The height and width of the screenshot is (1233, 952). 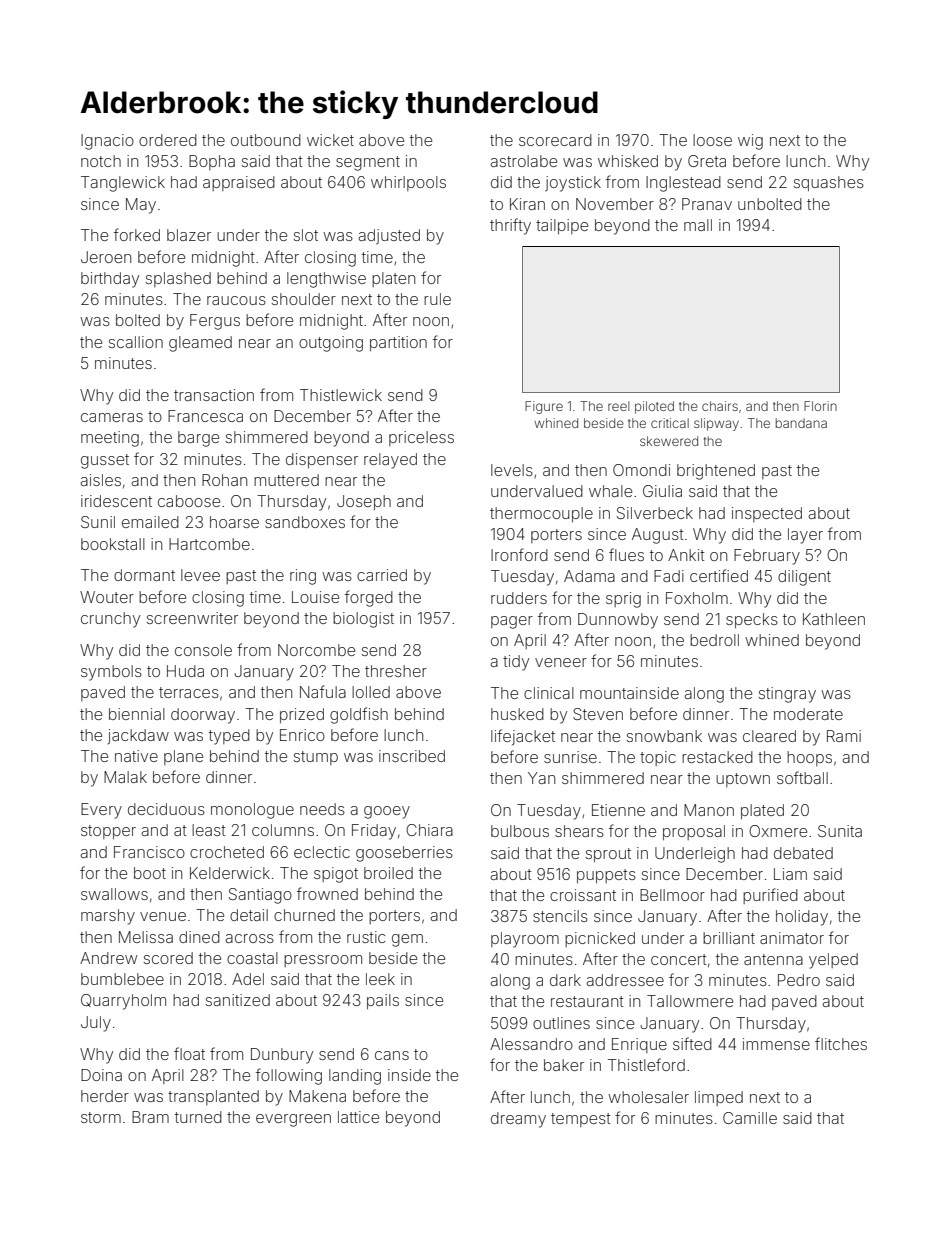 What do you see at coordinates (252, 811) in the screenshot?
I see `monologue` at bounding box center [252, 811].
